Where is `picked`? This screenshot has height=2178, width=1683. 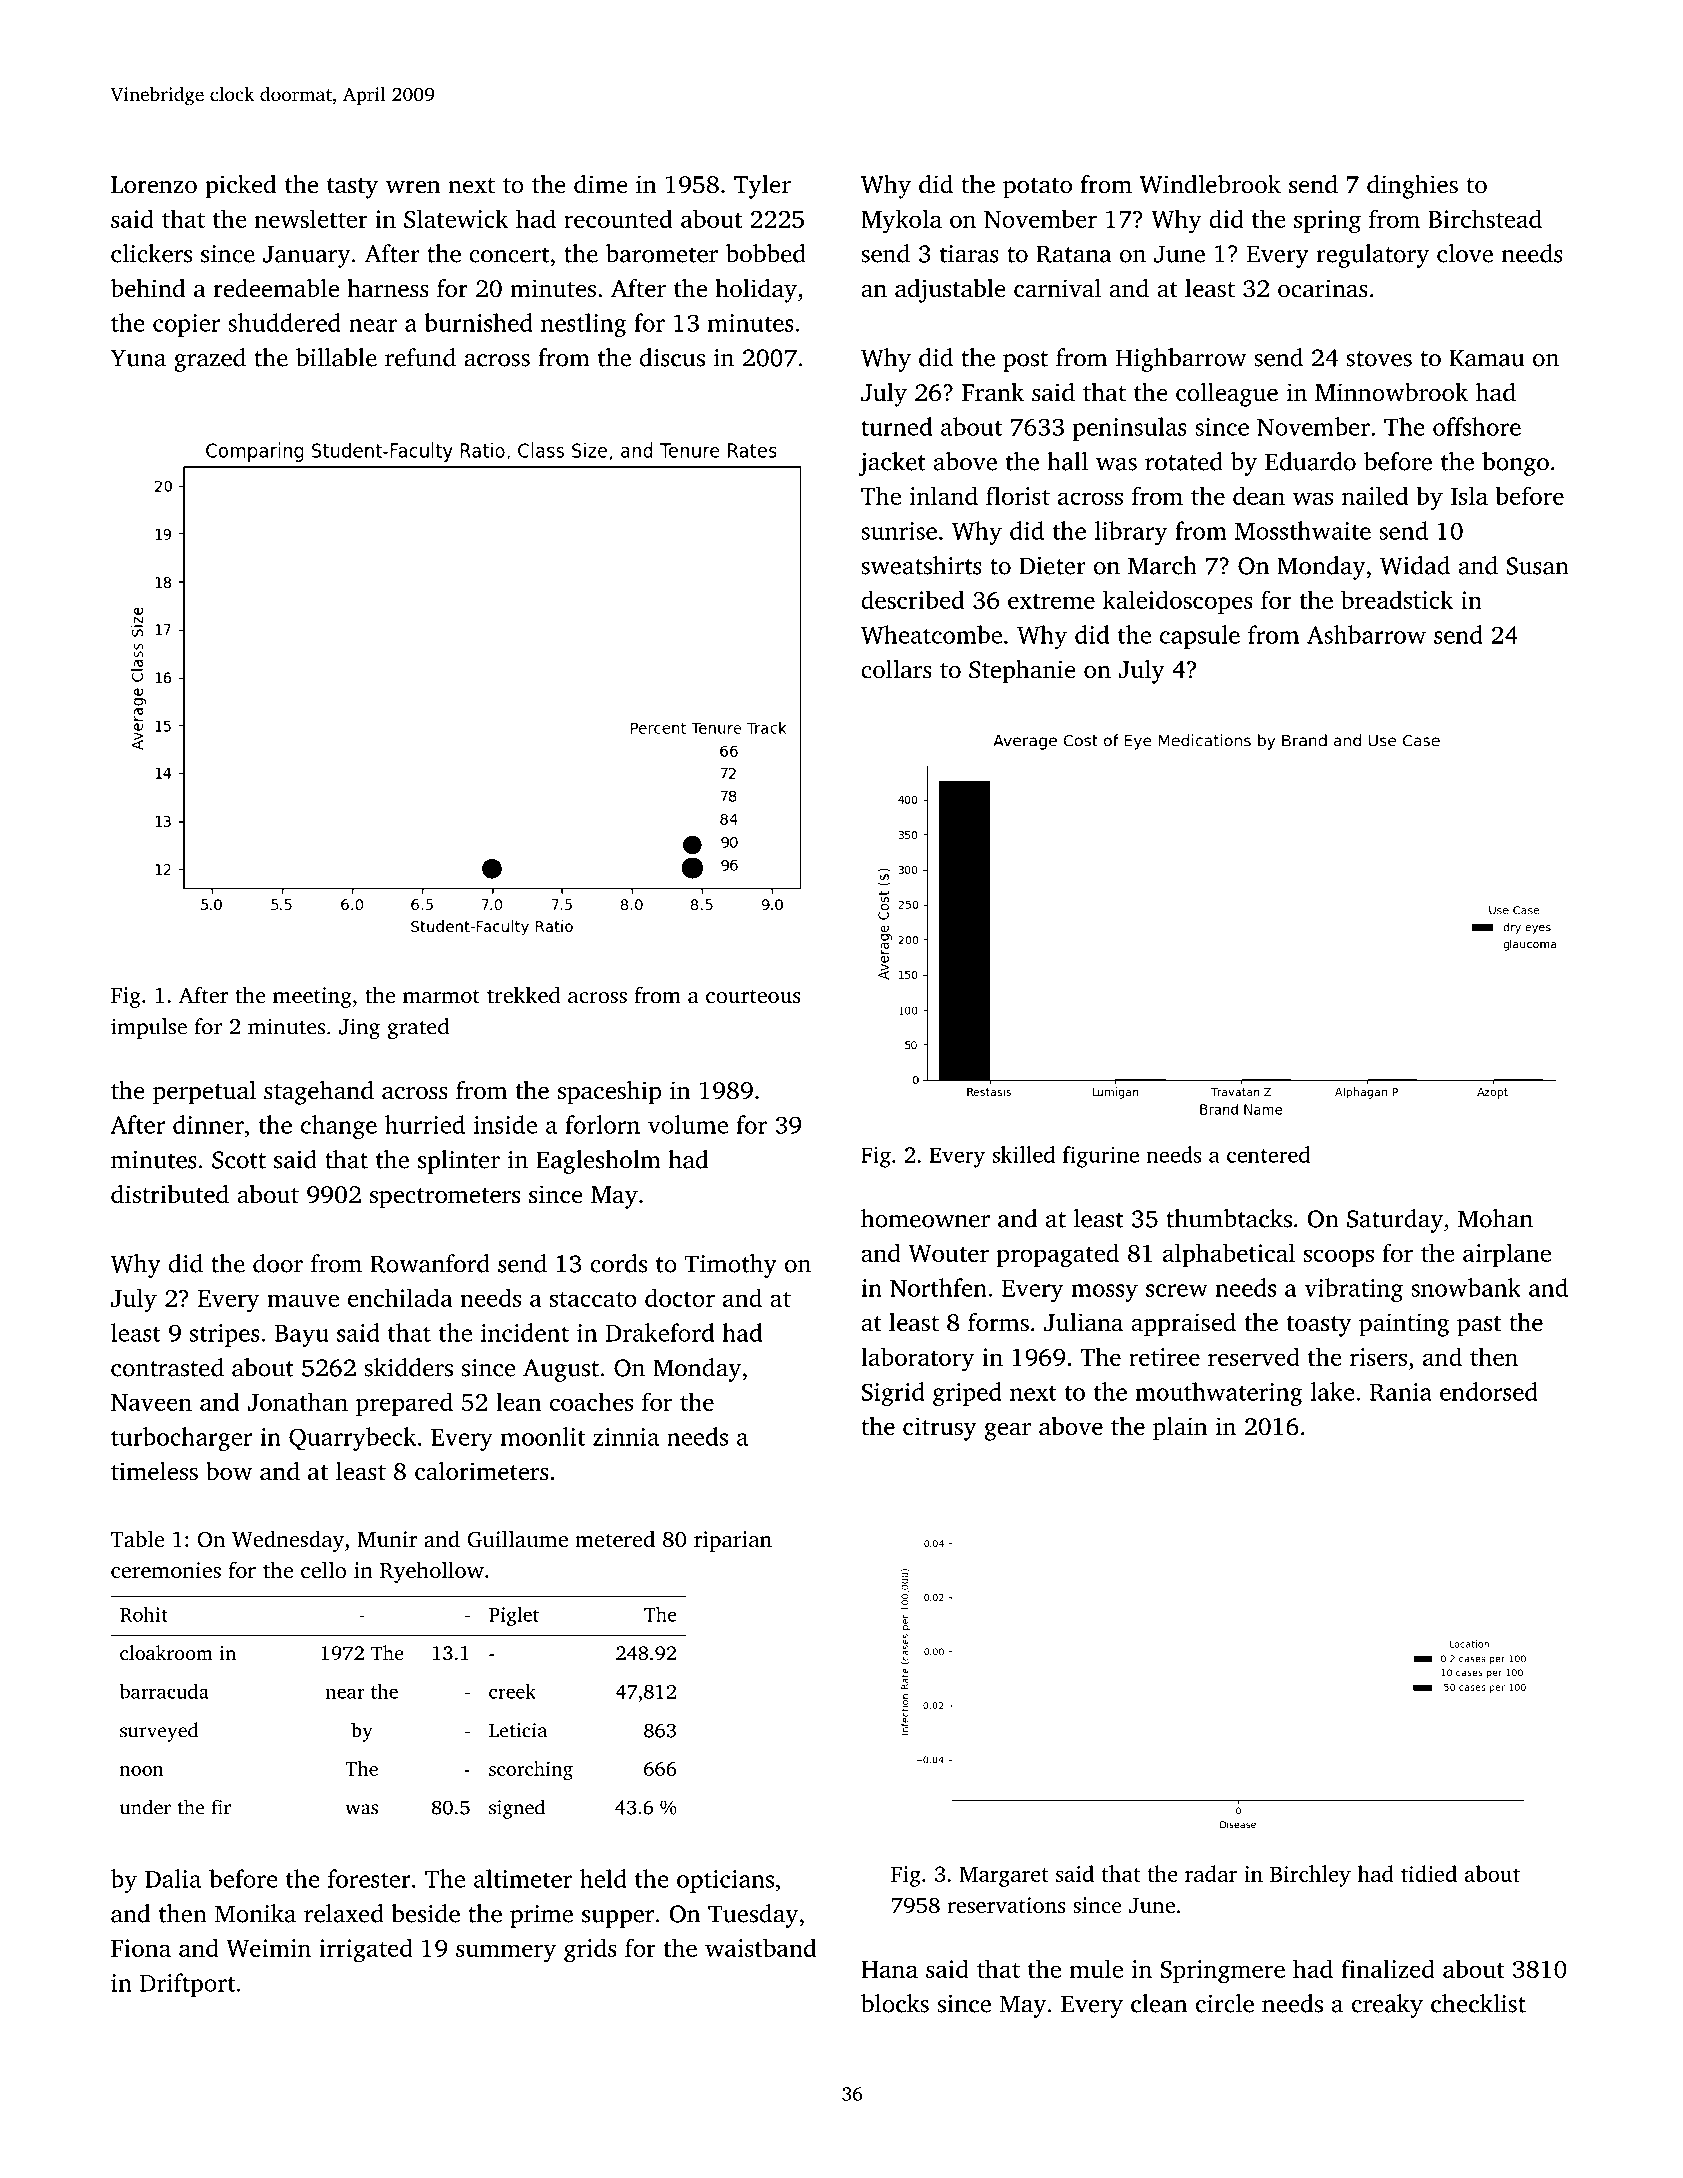 picked is located at coordinates (241, 187).
